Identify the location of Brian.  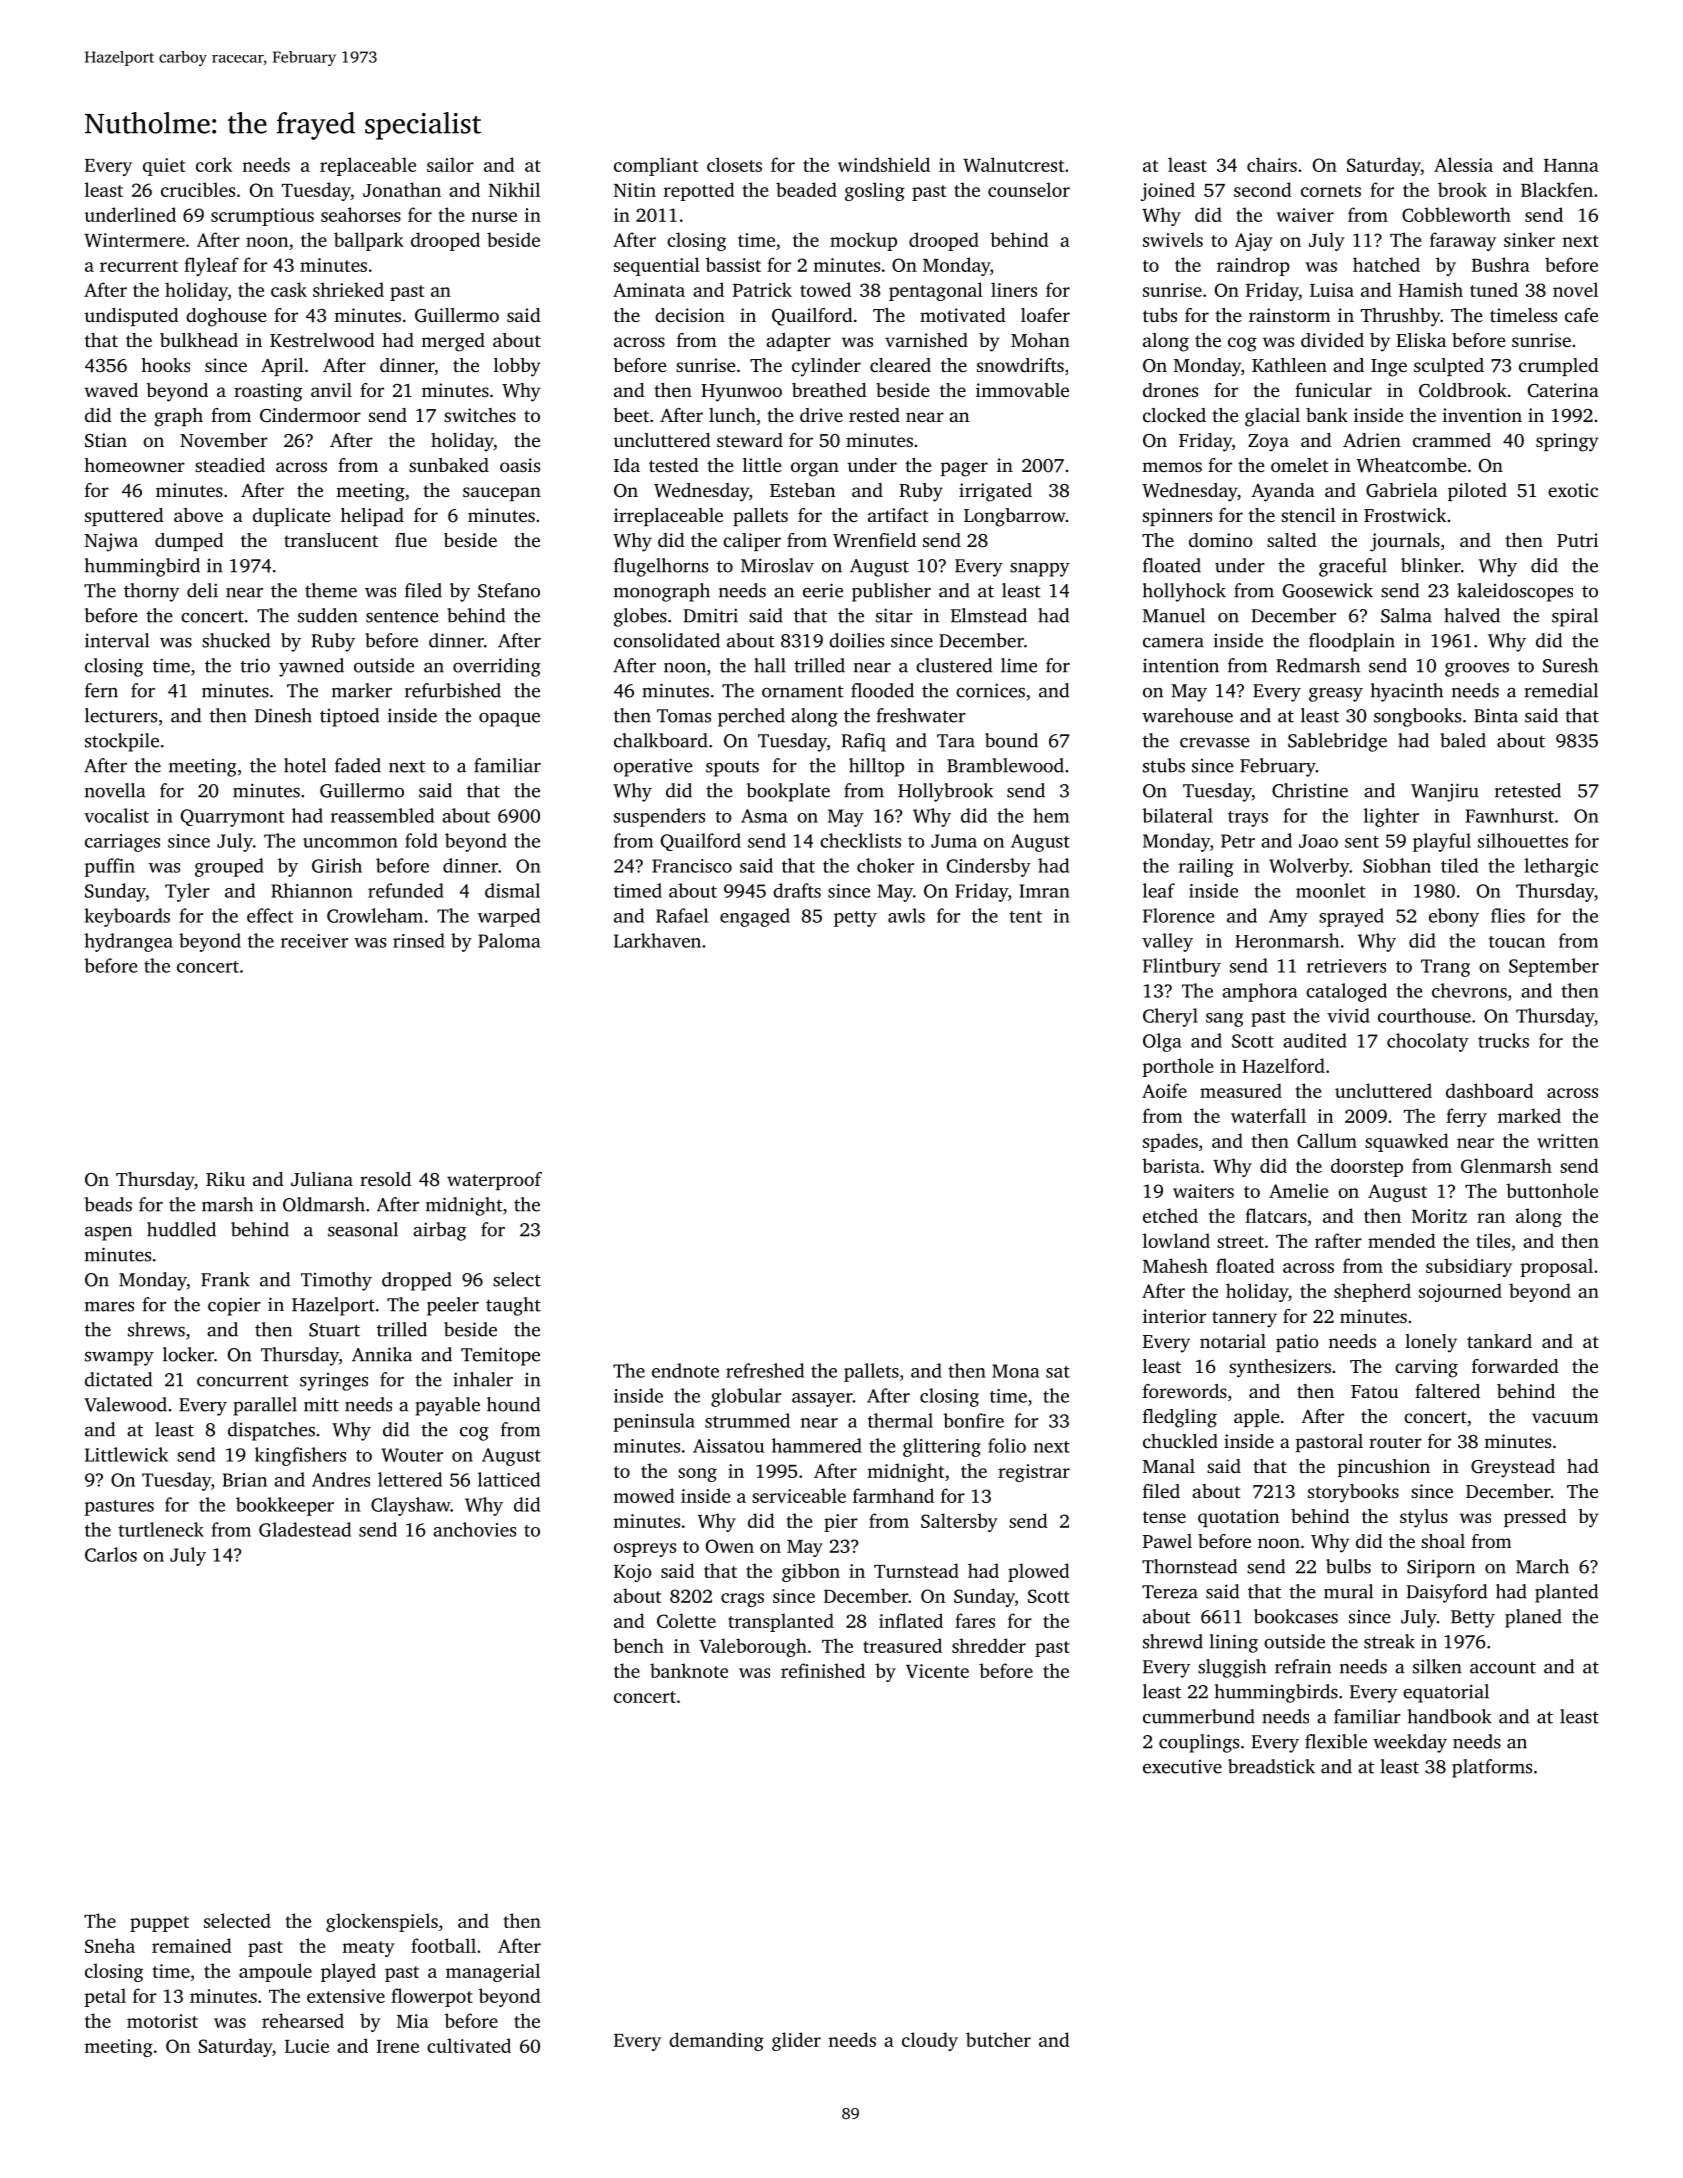
(245, 1480).
